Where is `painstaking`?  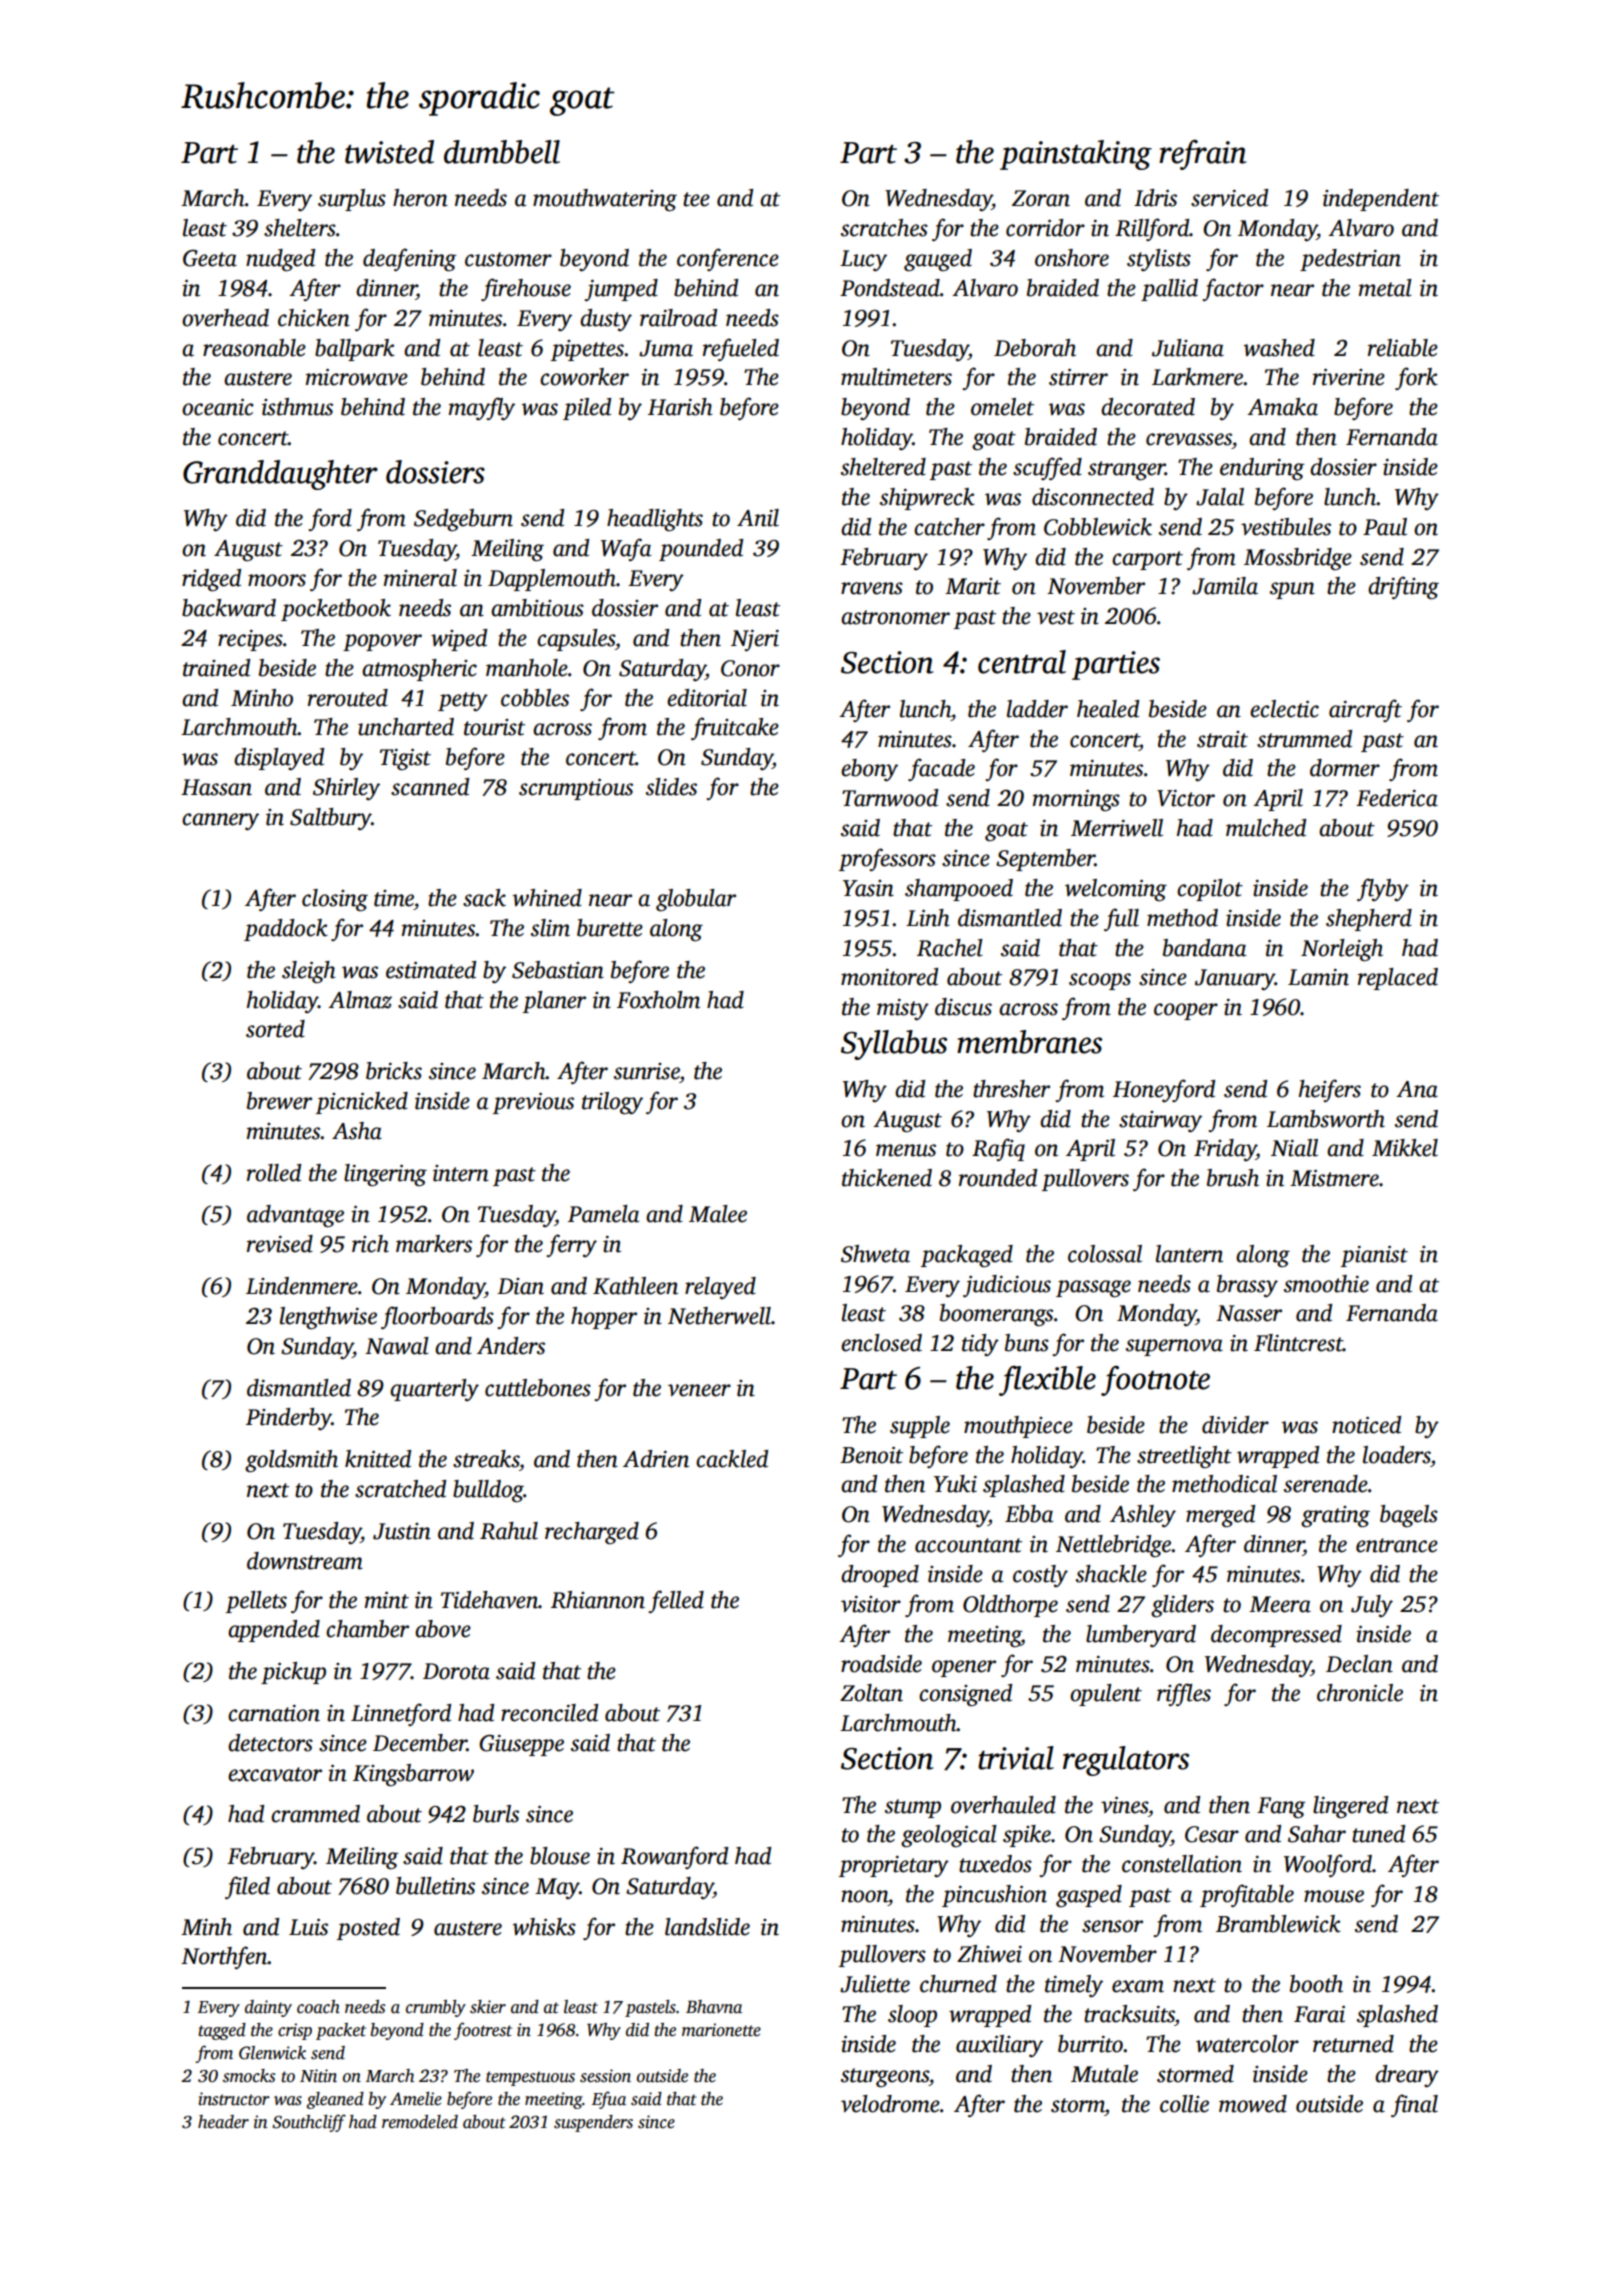 painstaking is located at coordinates (1076, 155).
